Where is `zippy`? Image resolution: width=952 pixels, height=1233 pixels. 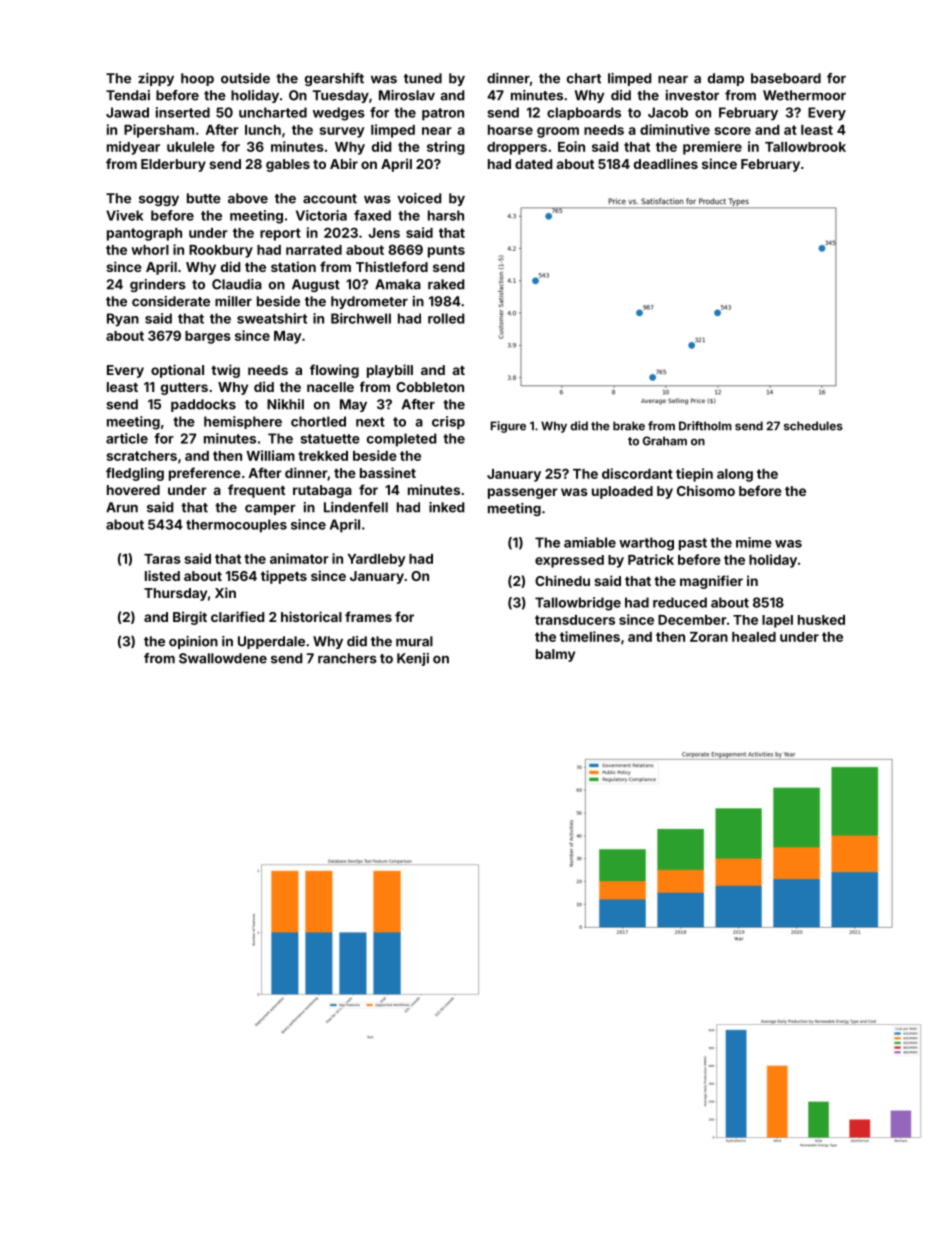 zippy is located at coordinates (156, 79).
